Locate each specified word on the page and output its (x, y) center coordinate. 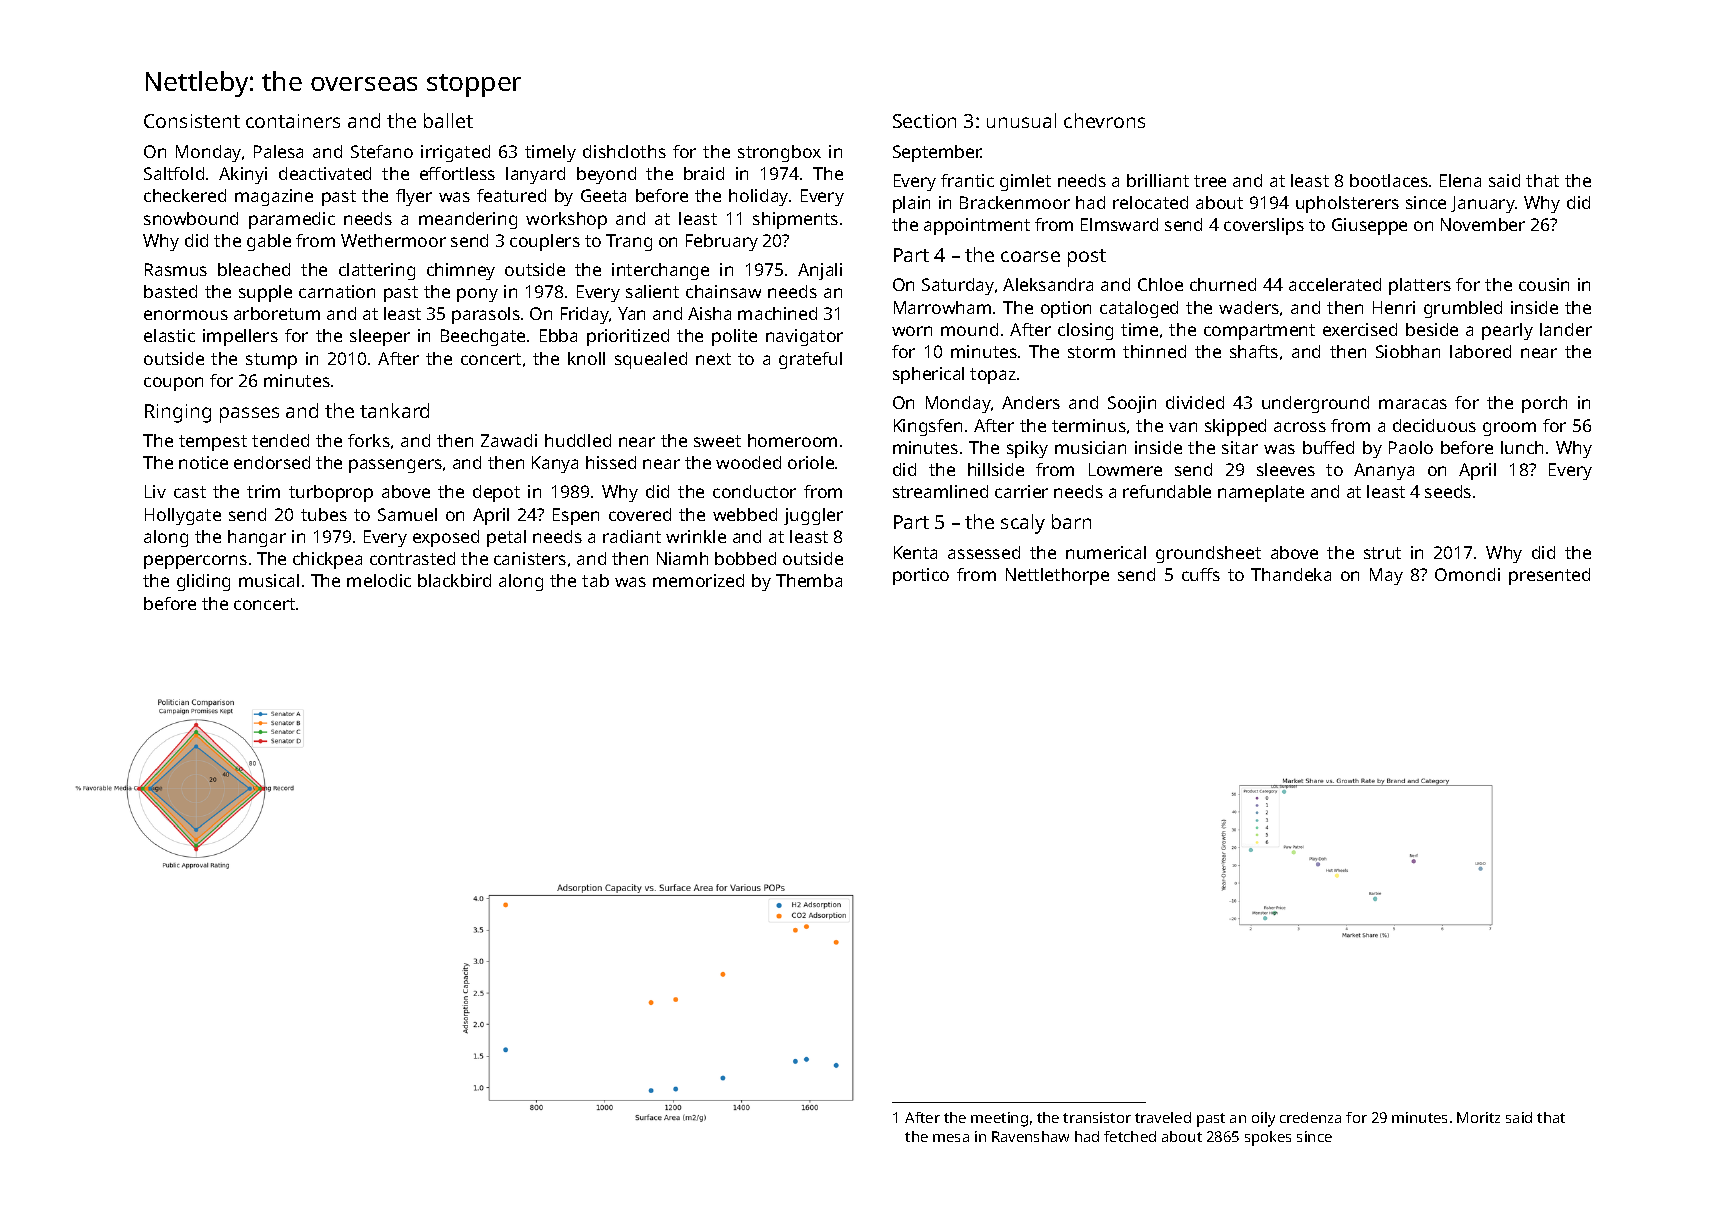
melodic (379, 580)
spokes (1268, 1138)
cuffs (1201, 574)
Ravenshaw (1030, 1136)
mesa (951, 1138)
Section (924, 121)
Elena (1460, 180)
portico (921, 576)
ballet (448, 120)
